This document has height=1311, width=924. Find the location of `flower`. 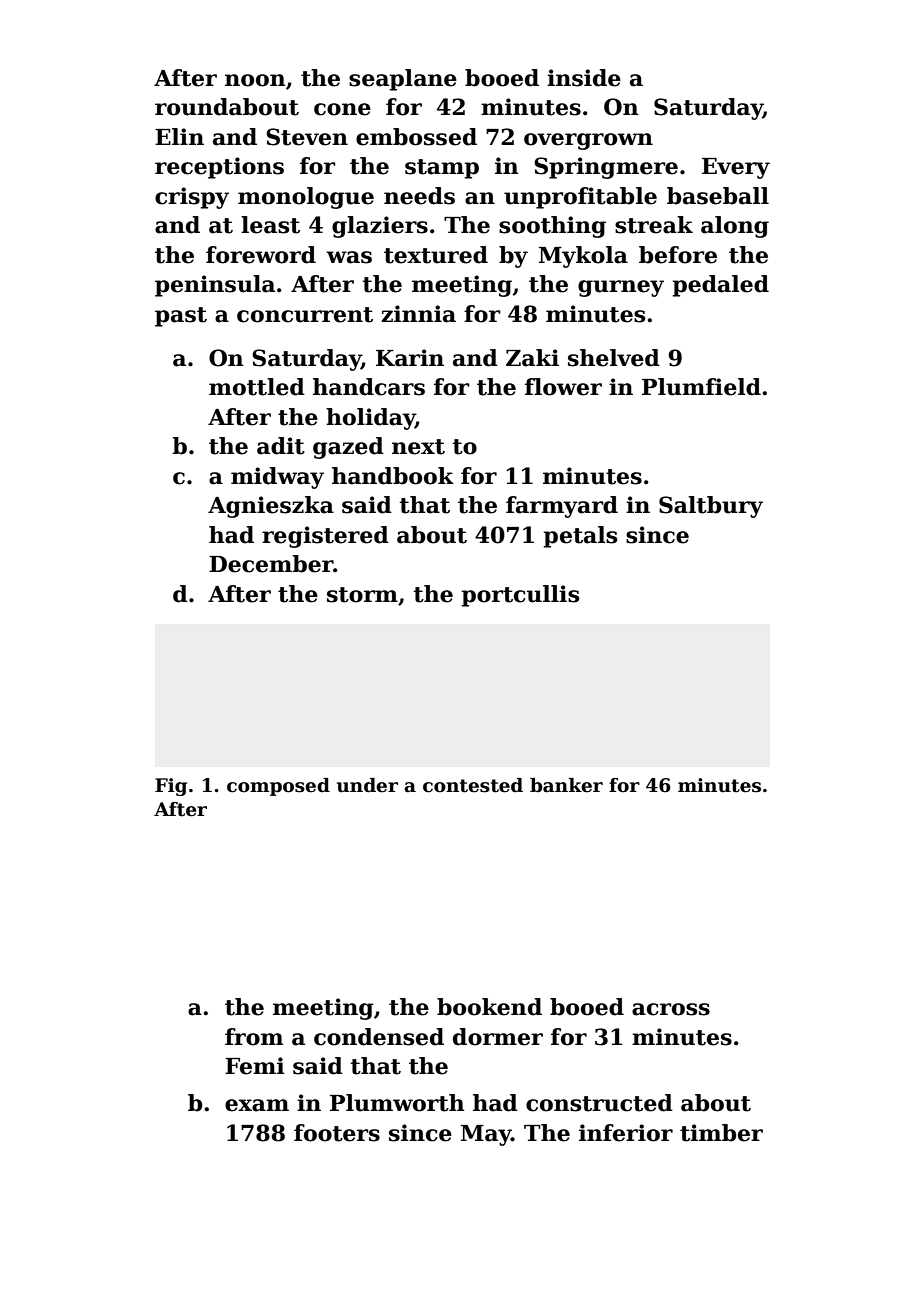

flower is located at coordinates (563, 387).
